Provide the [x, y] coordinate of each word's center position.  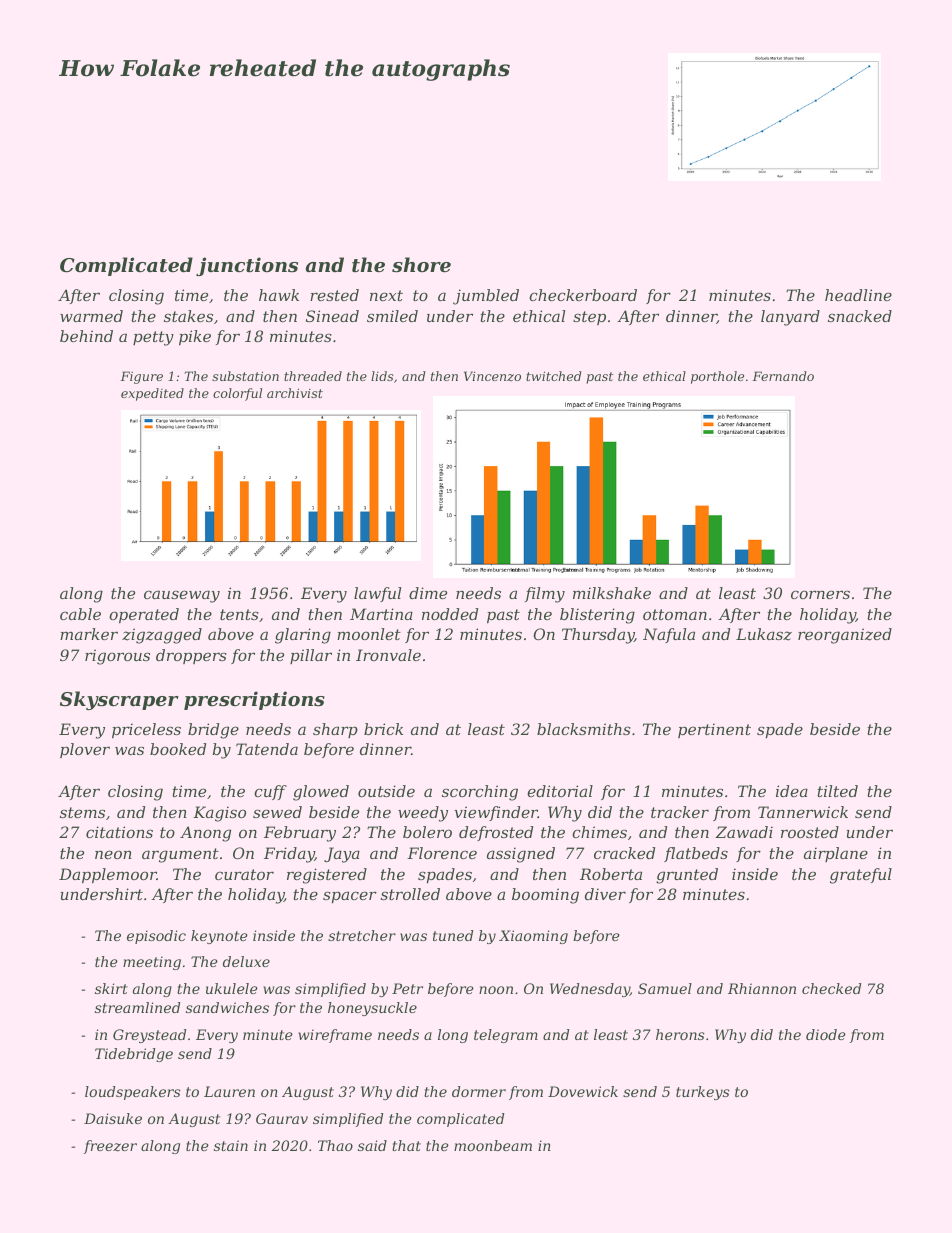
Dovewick [583, 1091]
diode [826, 1034]
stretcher [362, 935]
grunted [687, 876]
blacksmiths [584, 729]
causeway [182, 596]
